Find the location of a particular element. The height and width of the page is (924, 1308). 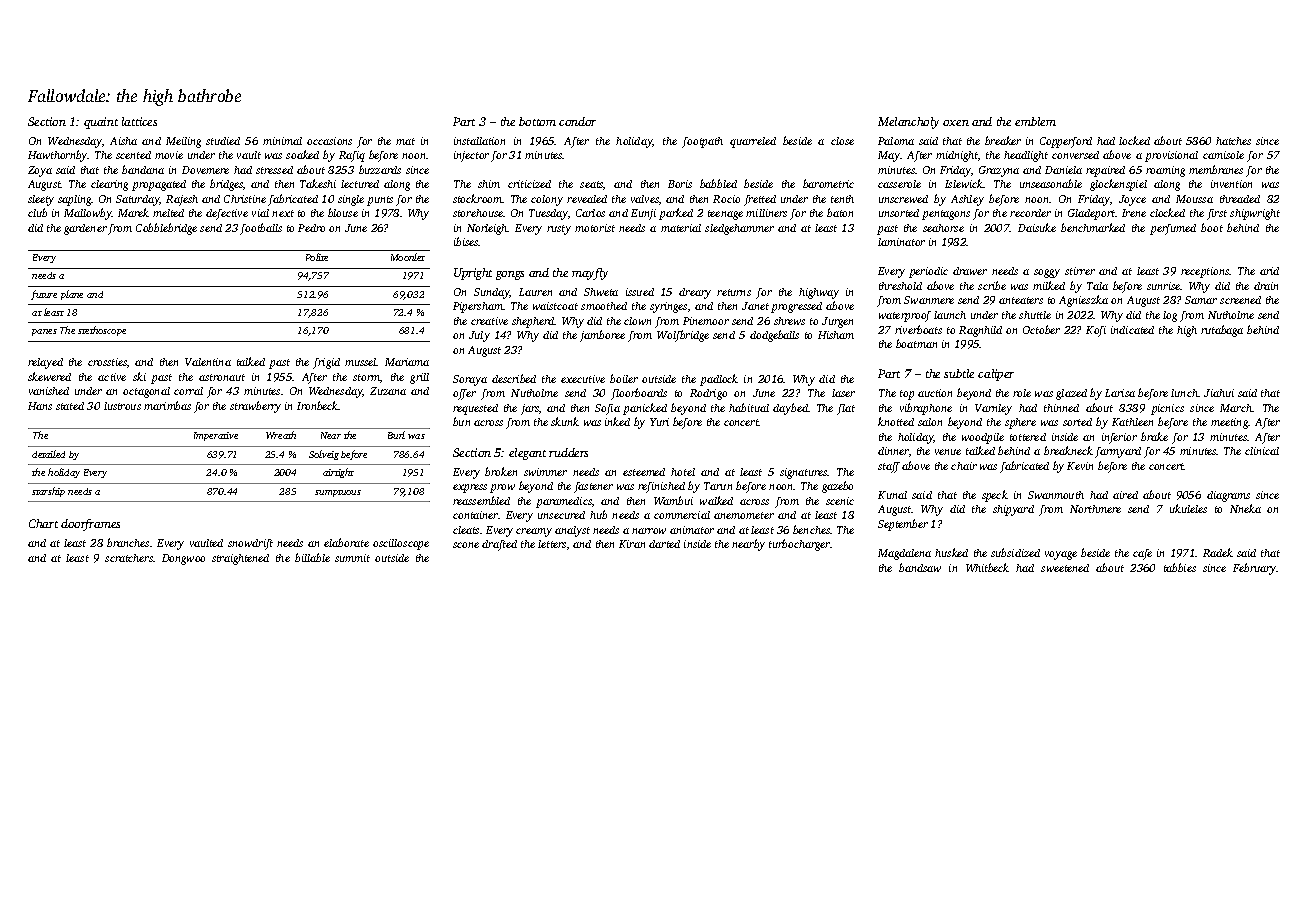

quaint is located at coordinates (101, 123).
